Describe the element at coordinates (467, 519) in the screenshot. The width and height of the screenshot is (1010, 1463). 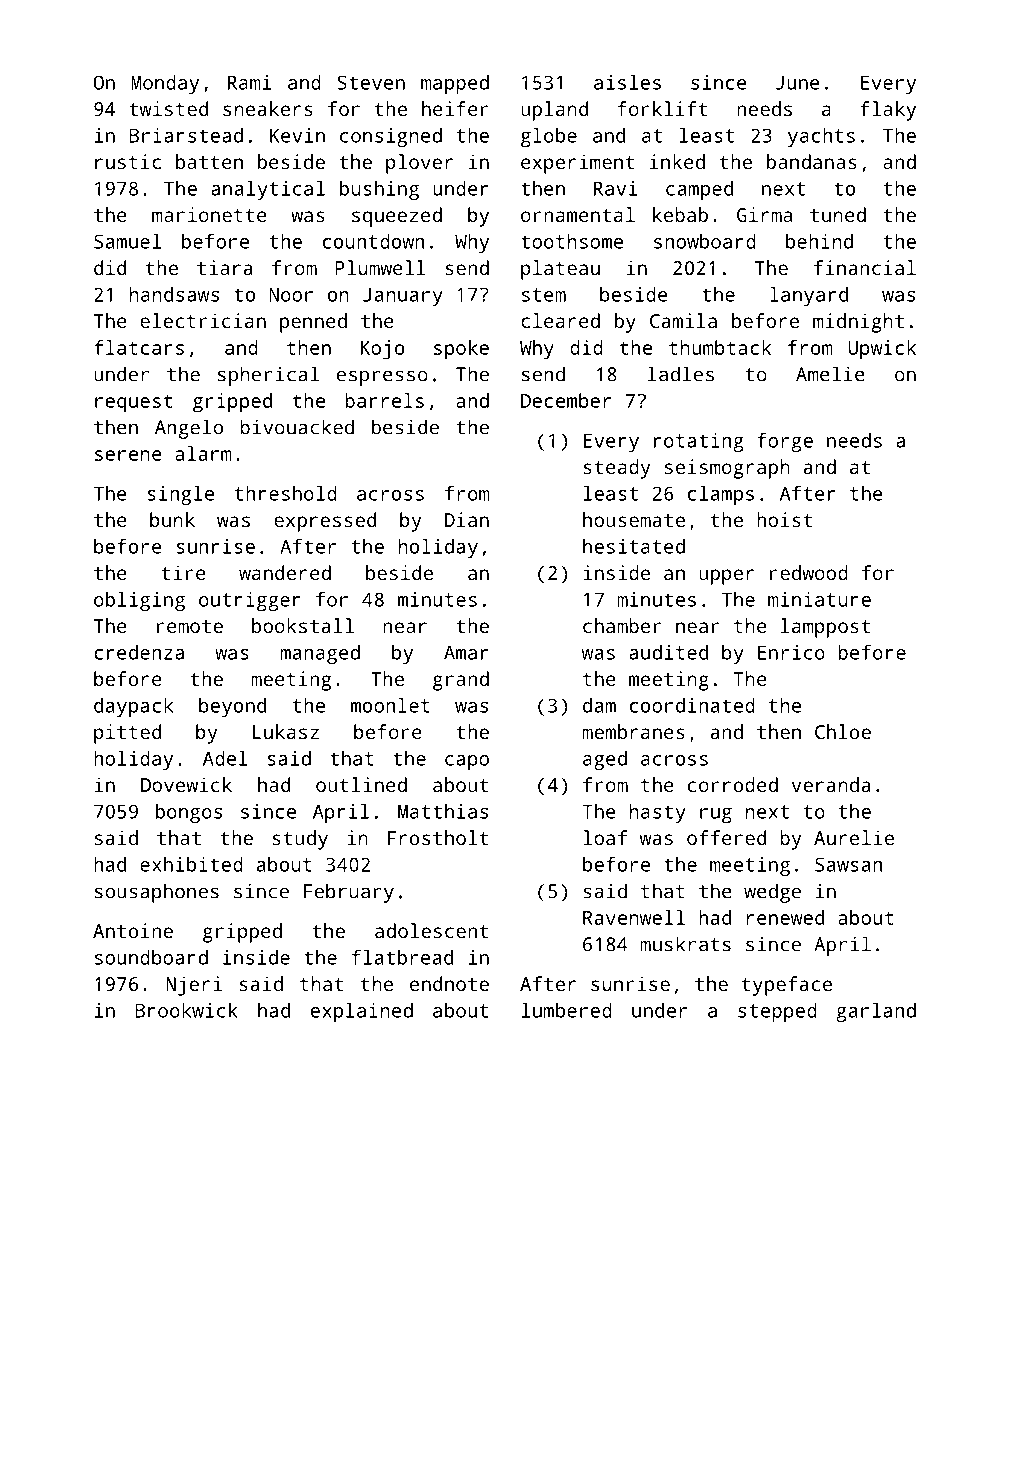
I see `Dian` at that location.
